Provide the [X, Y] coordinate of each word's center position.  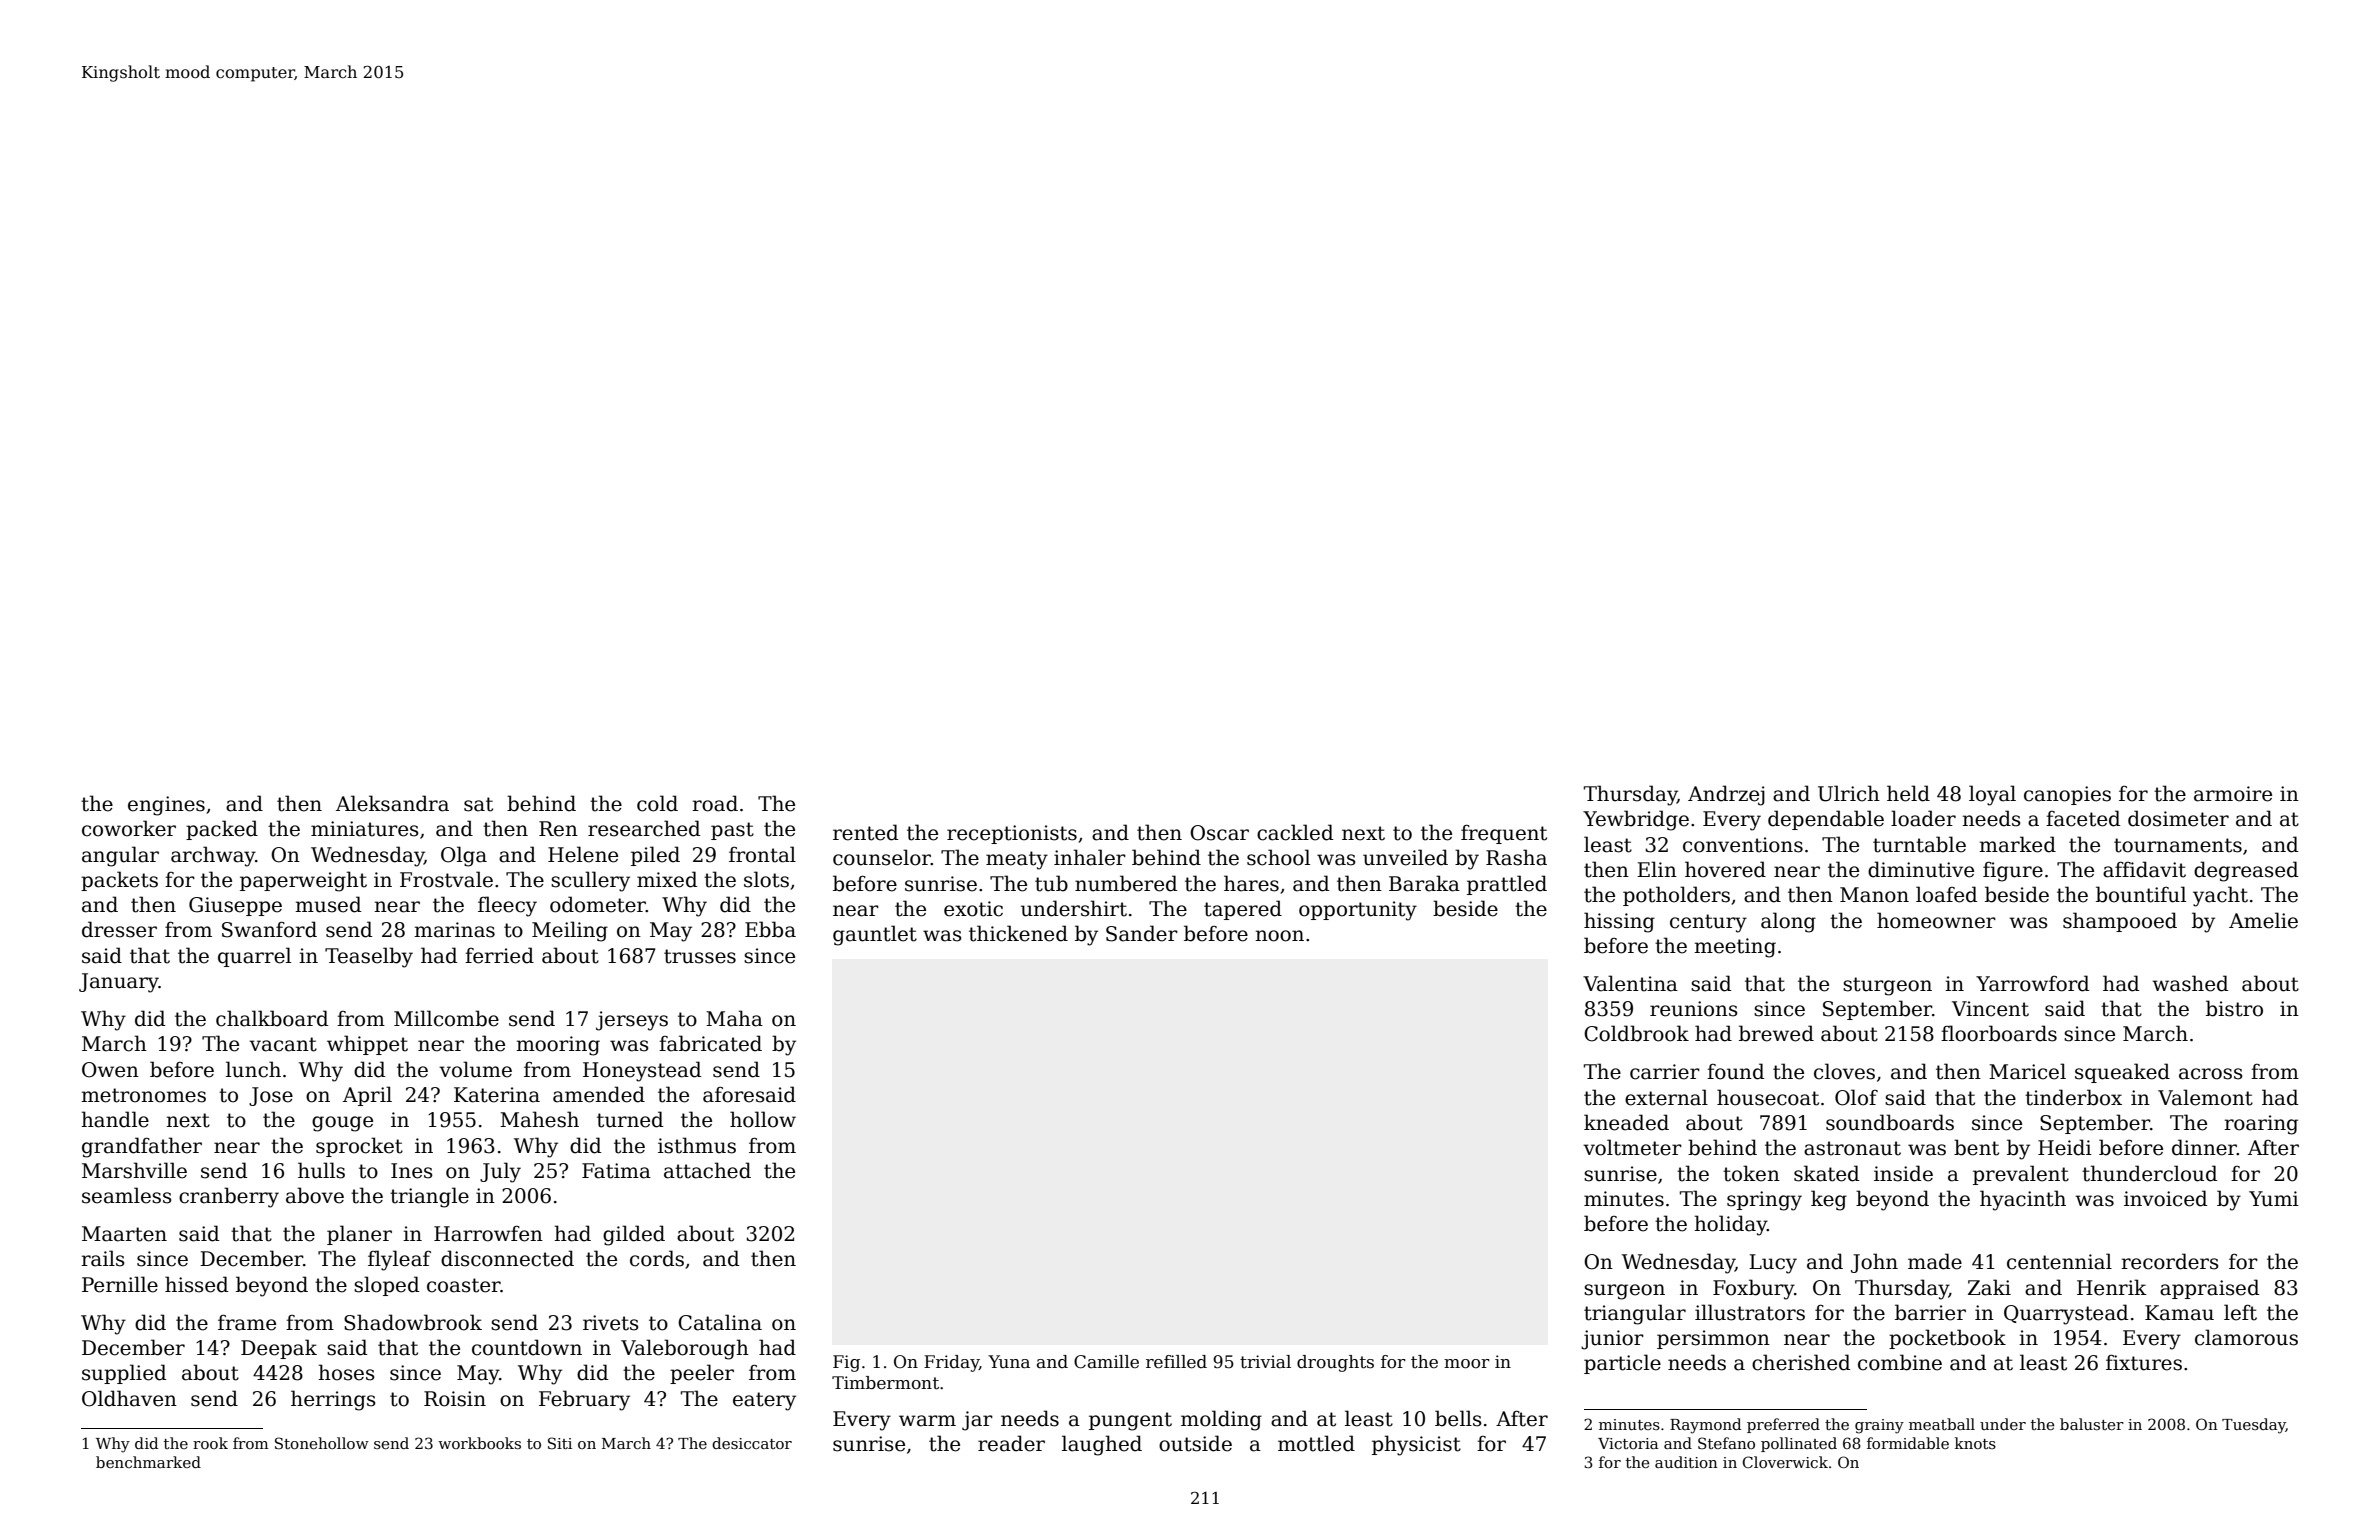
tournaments [2178, 845]
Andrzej [1726, 795]
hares [1251, 883]
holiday [1730, 1225]
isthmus [697, 1145]
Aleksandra [392, 803]
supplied [124, 1374]
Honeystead [642, 1071]
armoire [2233, 794]
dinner [2204, 1147]
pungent [1130, 1421]
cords [657, 1258]
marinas [454, 930]
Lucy [1773, 1264]
